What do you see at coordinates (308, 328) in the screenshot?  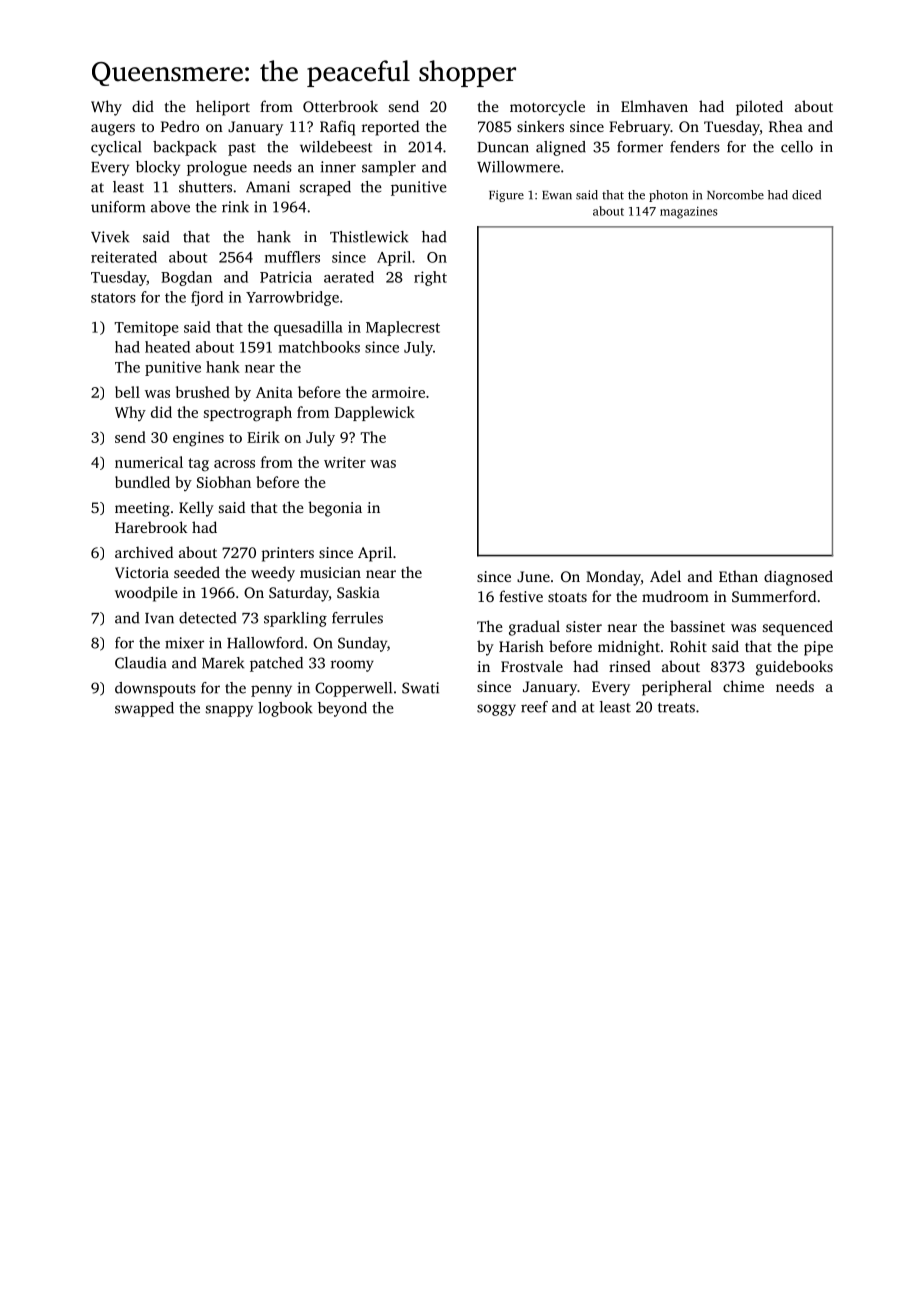 I see `quesadilla` at bounding box center [308, 328].
